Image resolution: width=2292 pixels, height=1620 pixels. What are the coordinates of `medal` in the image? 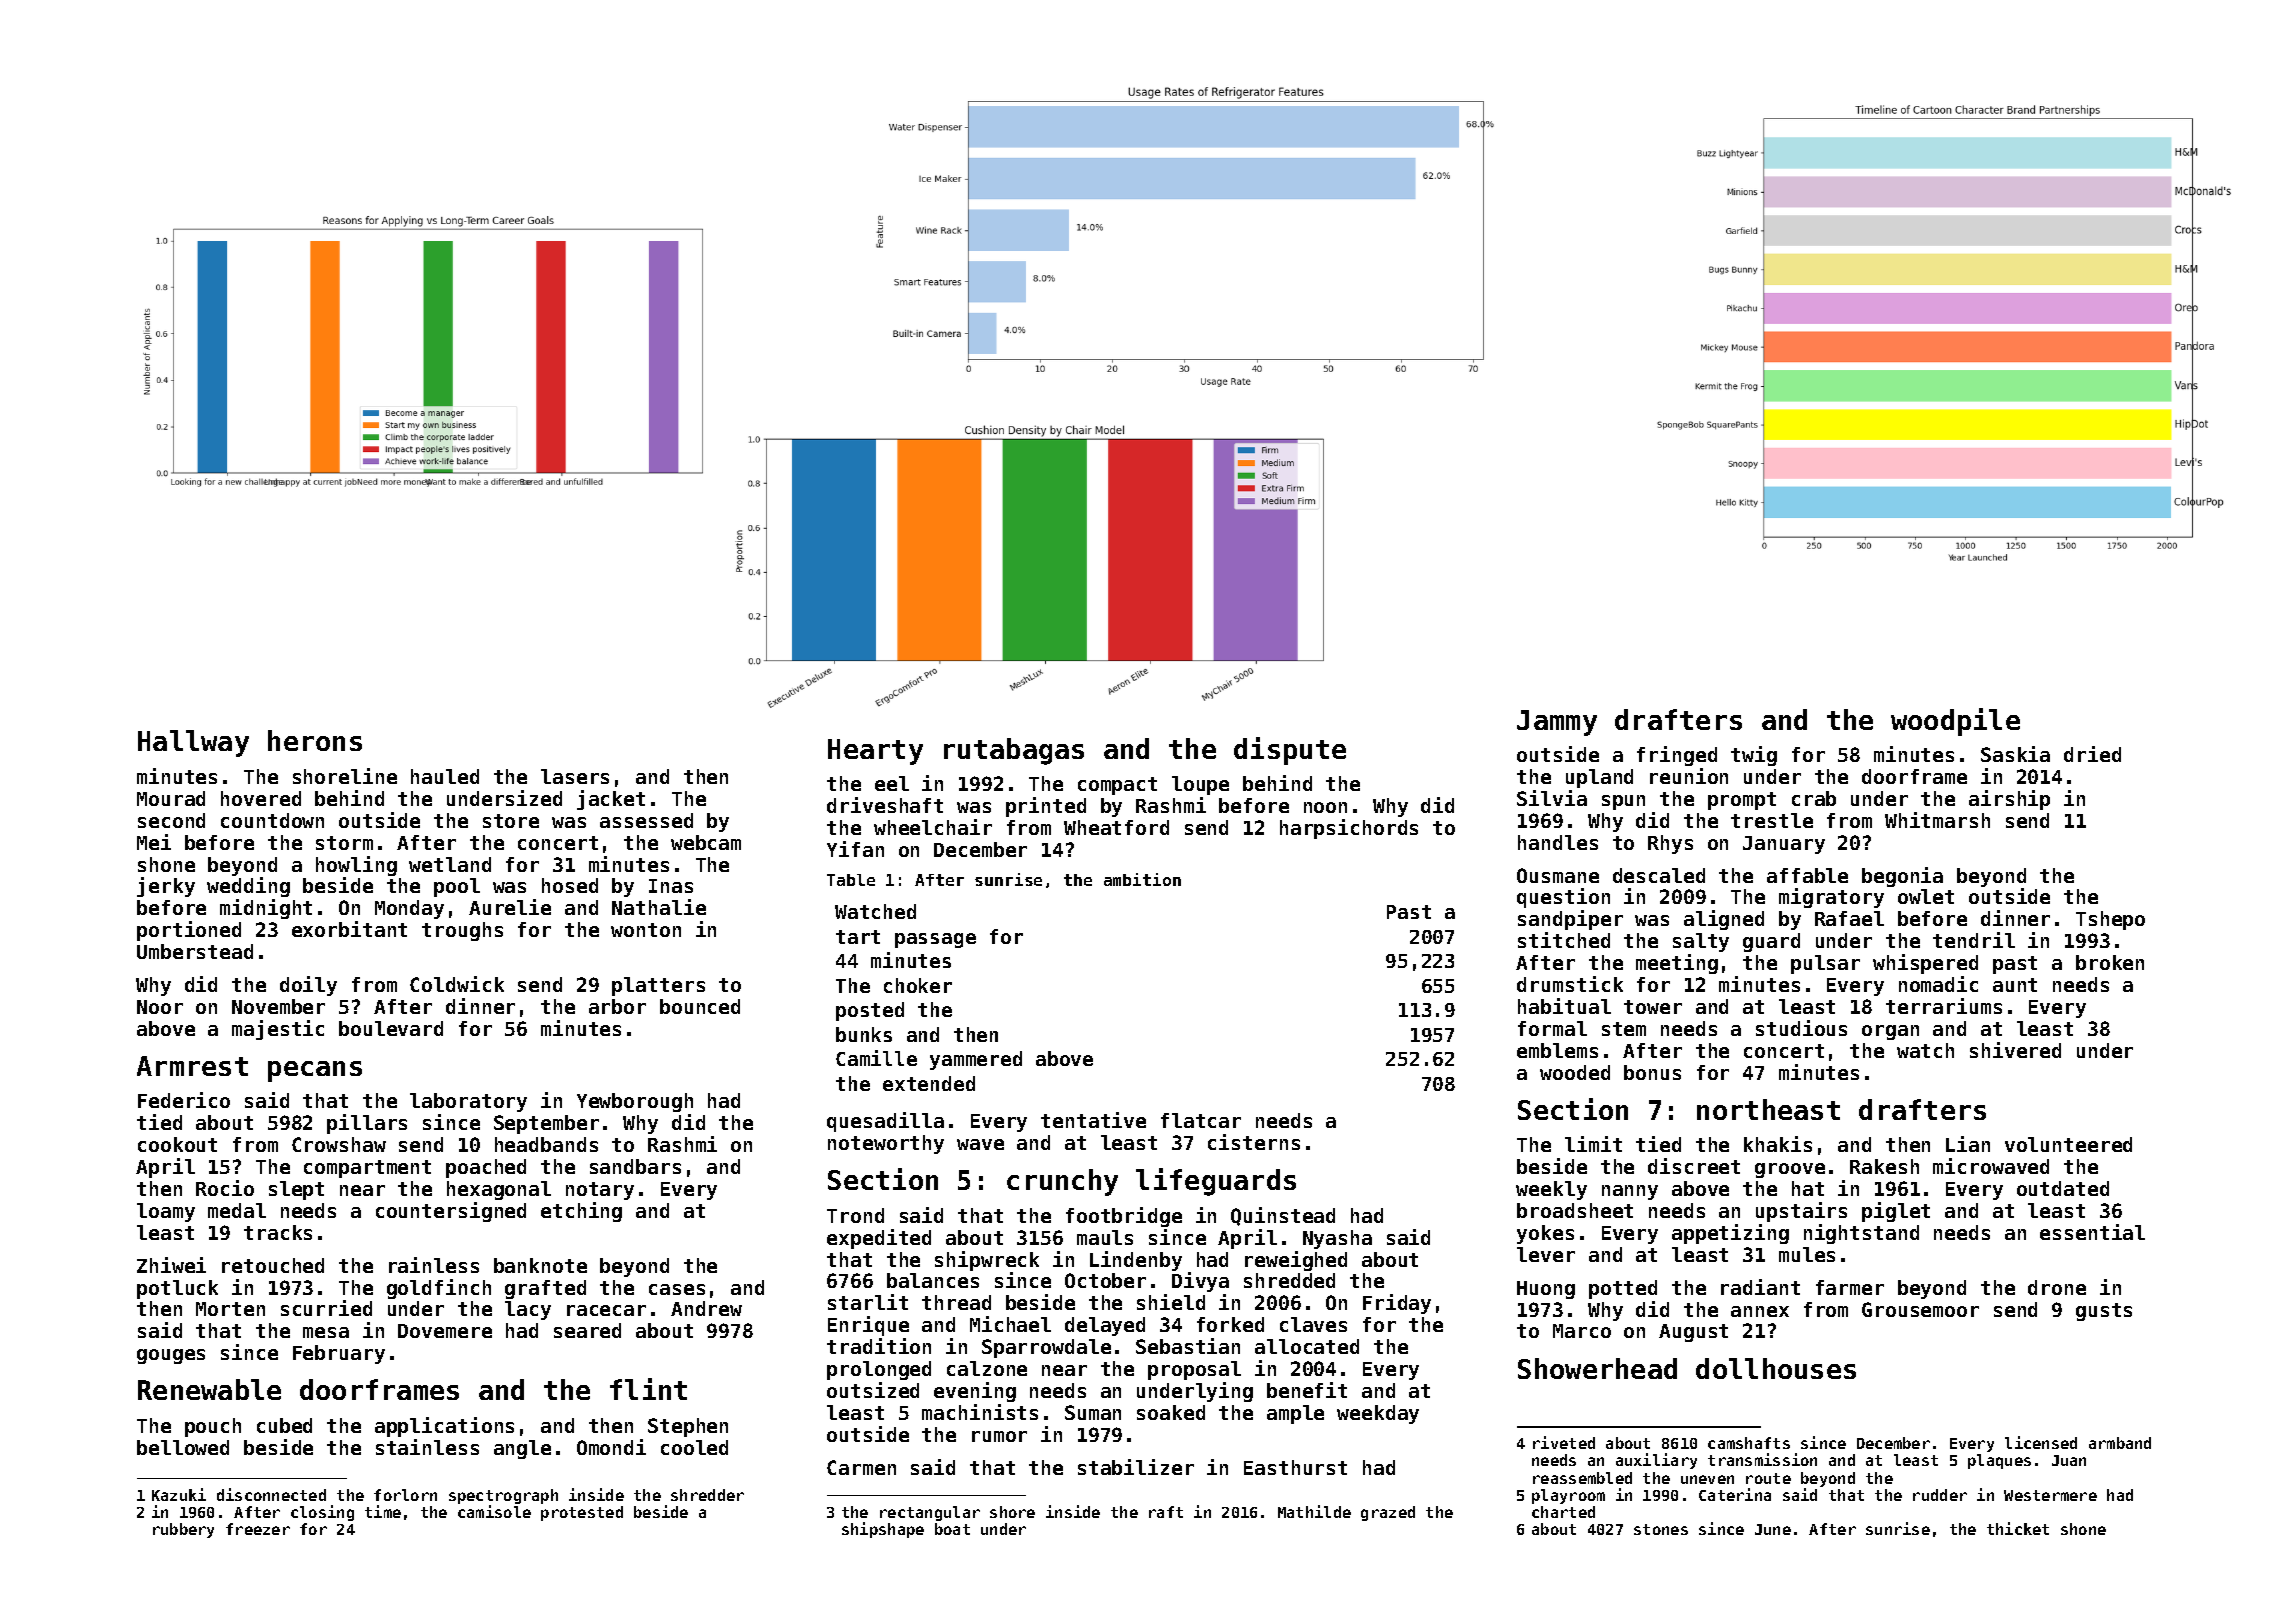 It's located at (237, 1210).
